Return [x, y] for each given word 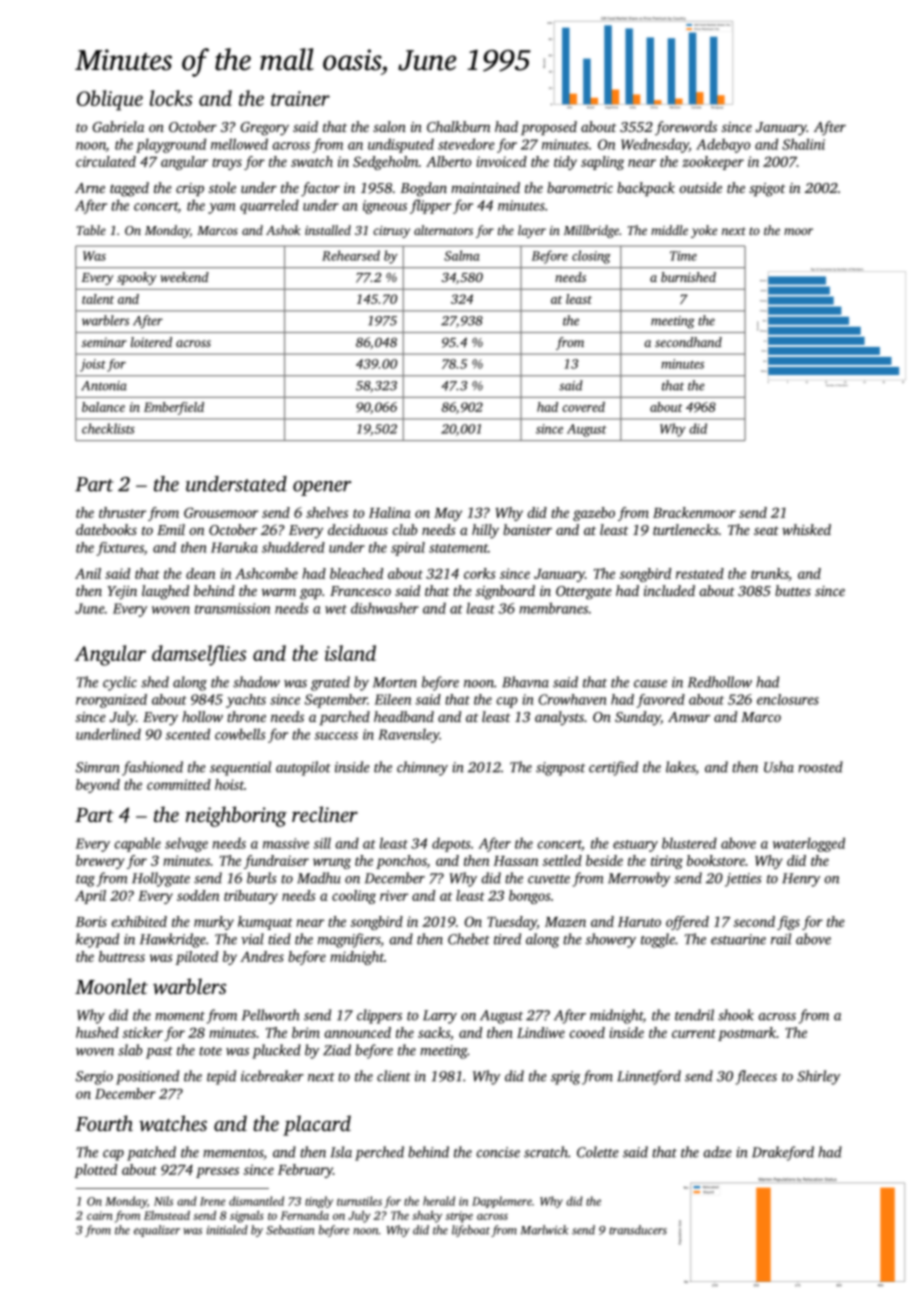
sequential [240, 768]
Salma [462, 255]
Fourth [104, 1123]
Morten [395, 682]
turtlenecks [686, 529]
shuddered [293, 547]
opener [322, 488]
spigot [767, 190]
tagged [129, 189]
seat [766, 530]
